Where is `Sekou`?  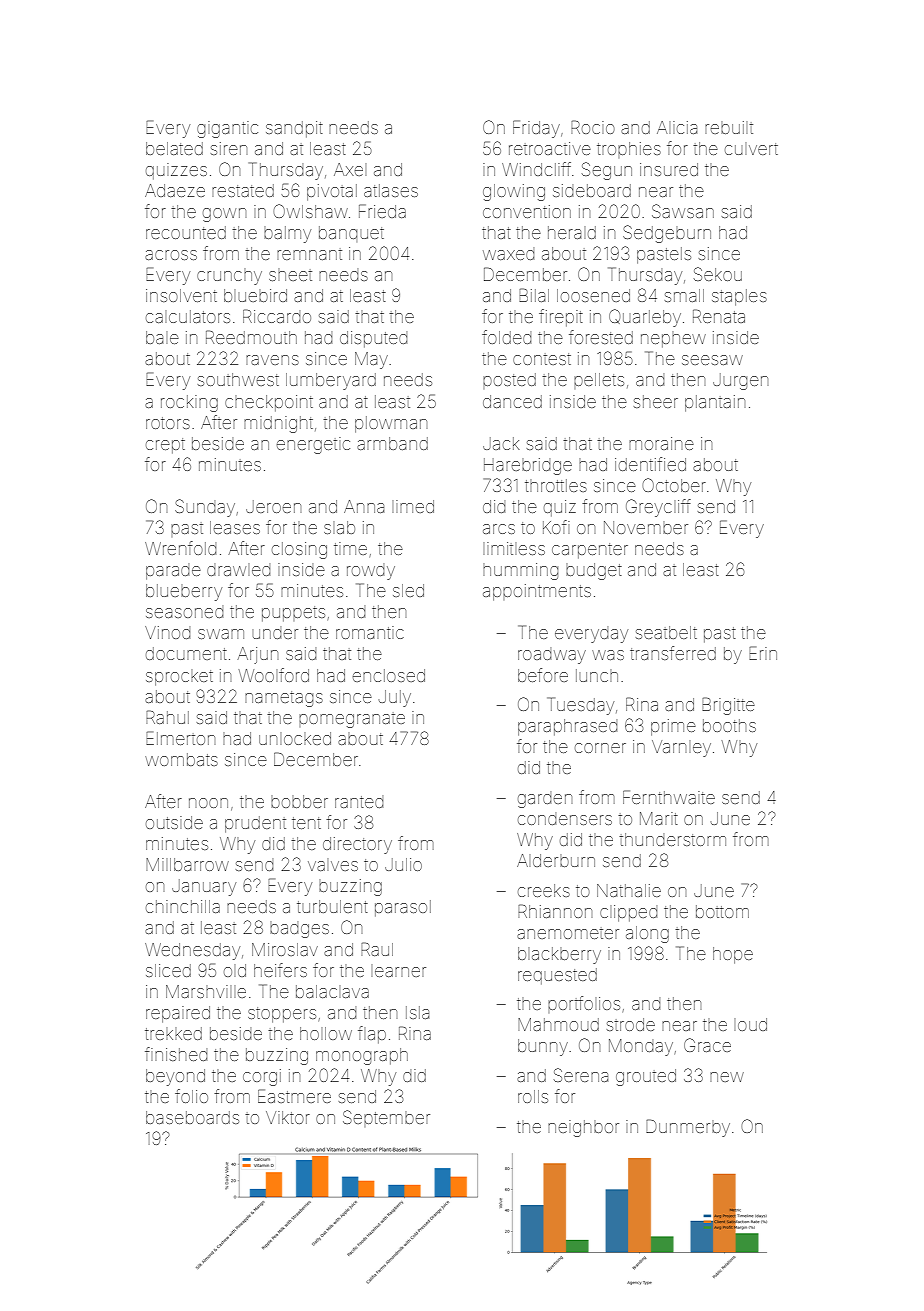
Sekou is located at coordinates (718, 274).
